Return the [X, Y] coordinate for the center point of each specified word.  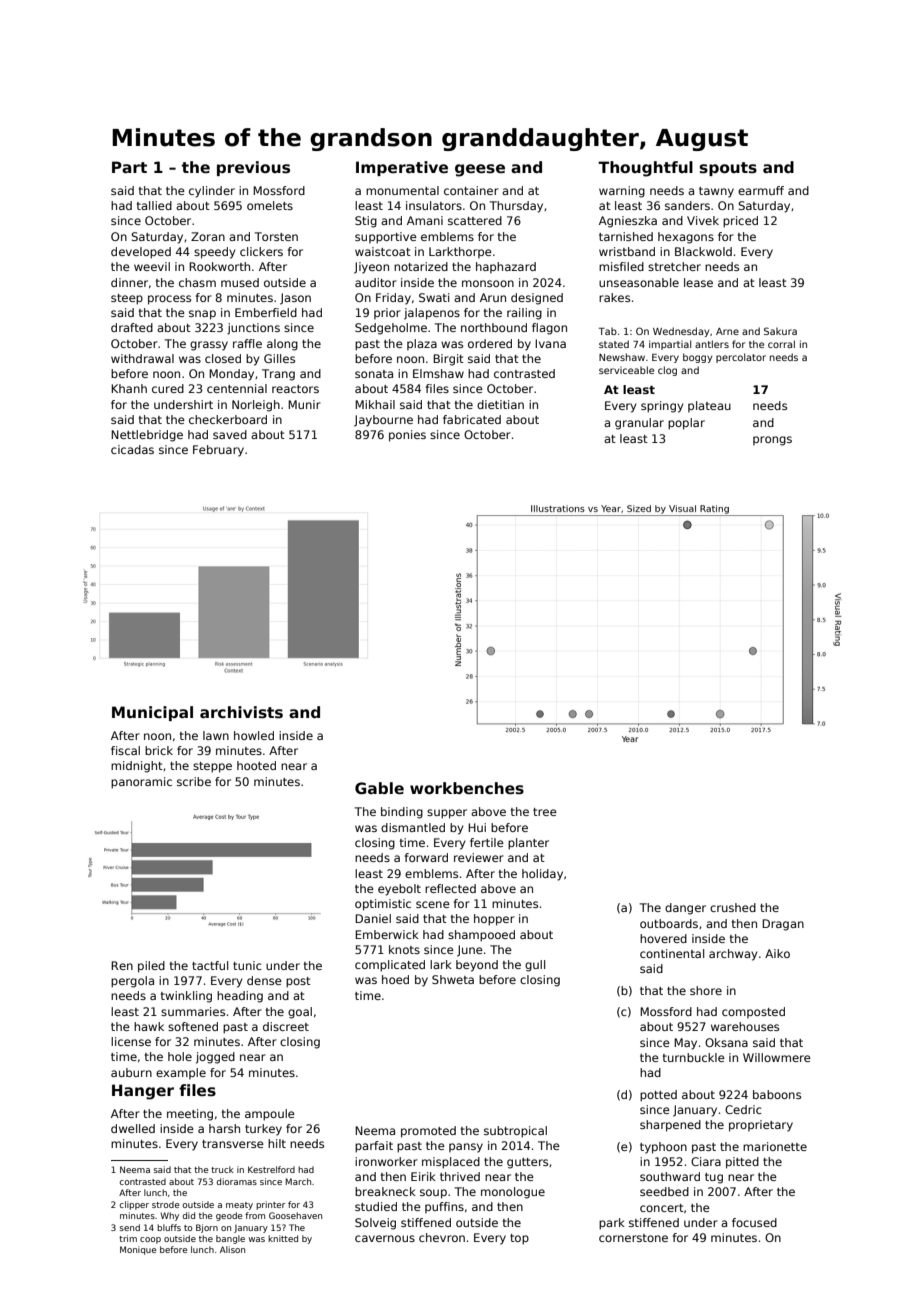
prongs [772, 441]
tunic [247, 965]
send [130, 1227]
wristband [627, 251]
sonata [374, 374]
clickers [261, 251]
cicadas [132, 449]
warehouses [745, 1026]
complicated [390, 966]
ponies [407, 436]
